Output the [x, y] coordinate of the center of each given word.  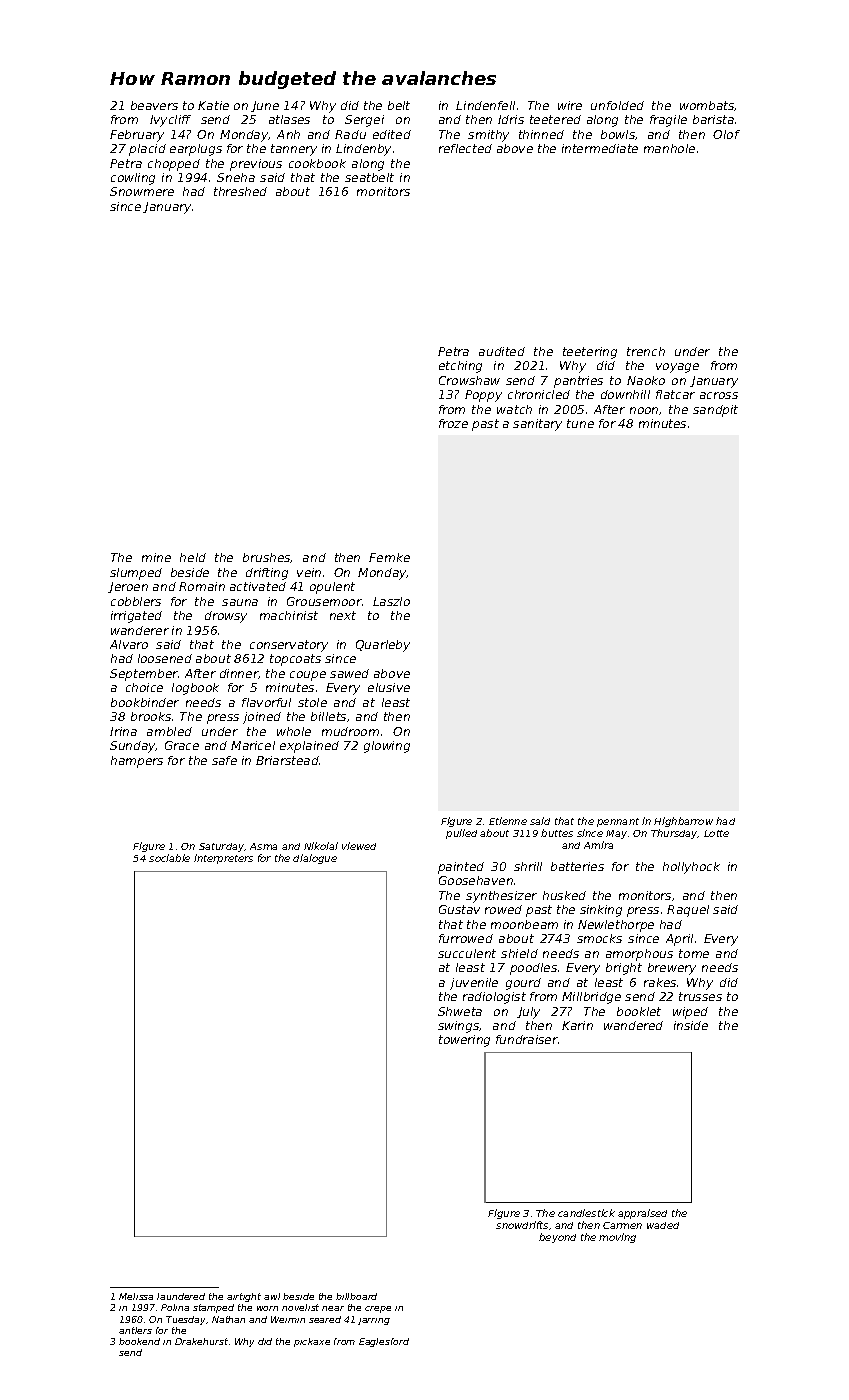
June [265, 106]
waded [663, 1225]
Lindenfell [485, 105]
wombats [707, 106]
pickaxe [312, 1342]
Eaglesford [384, 1342]
